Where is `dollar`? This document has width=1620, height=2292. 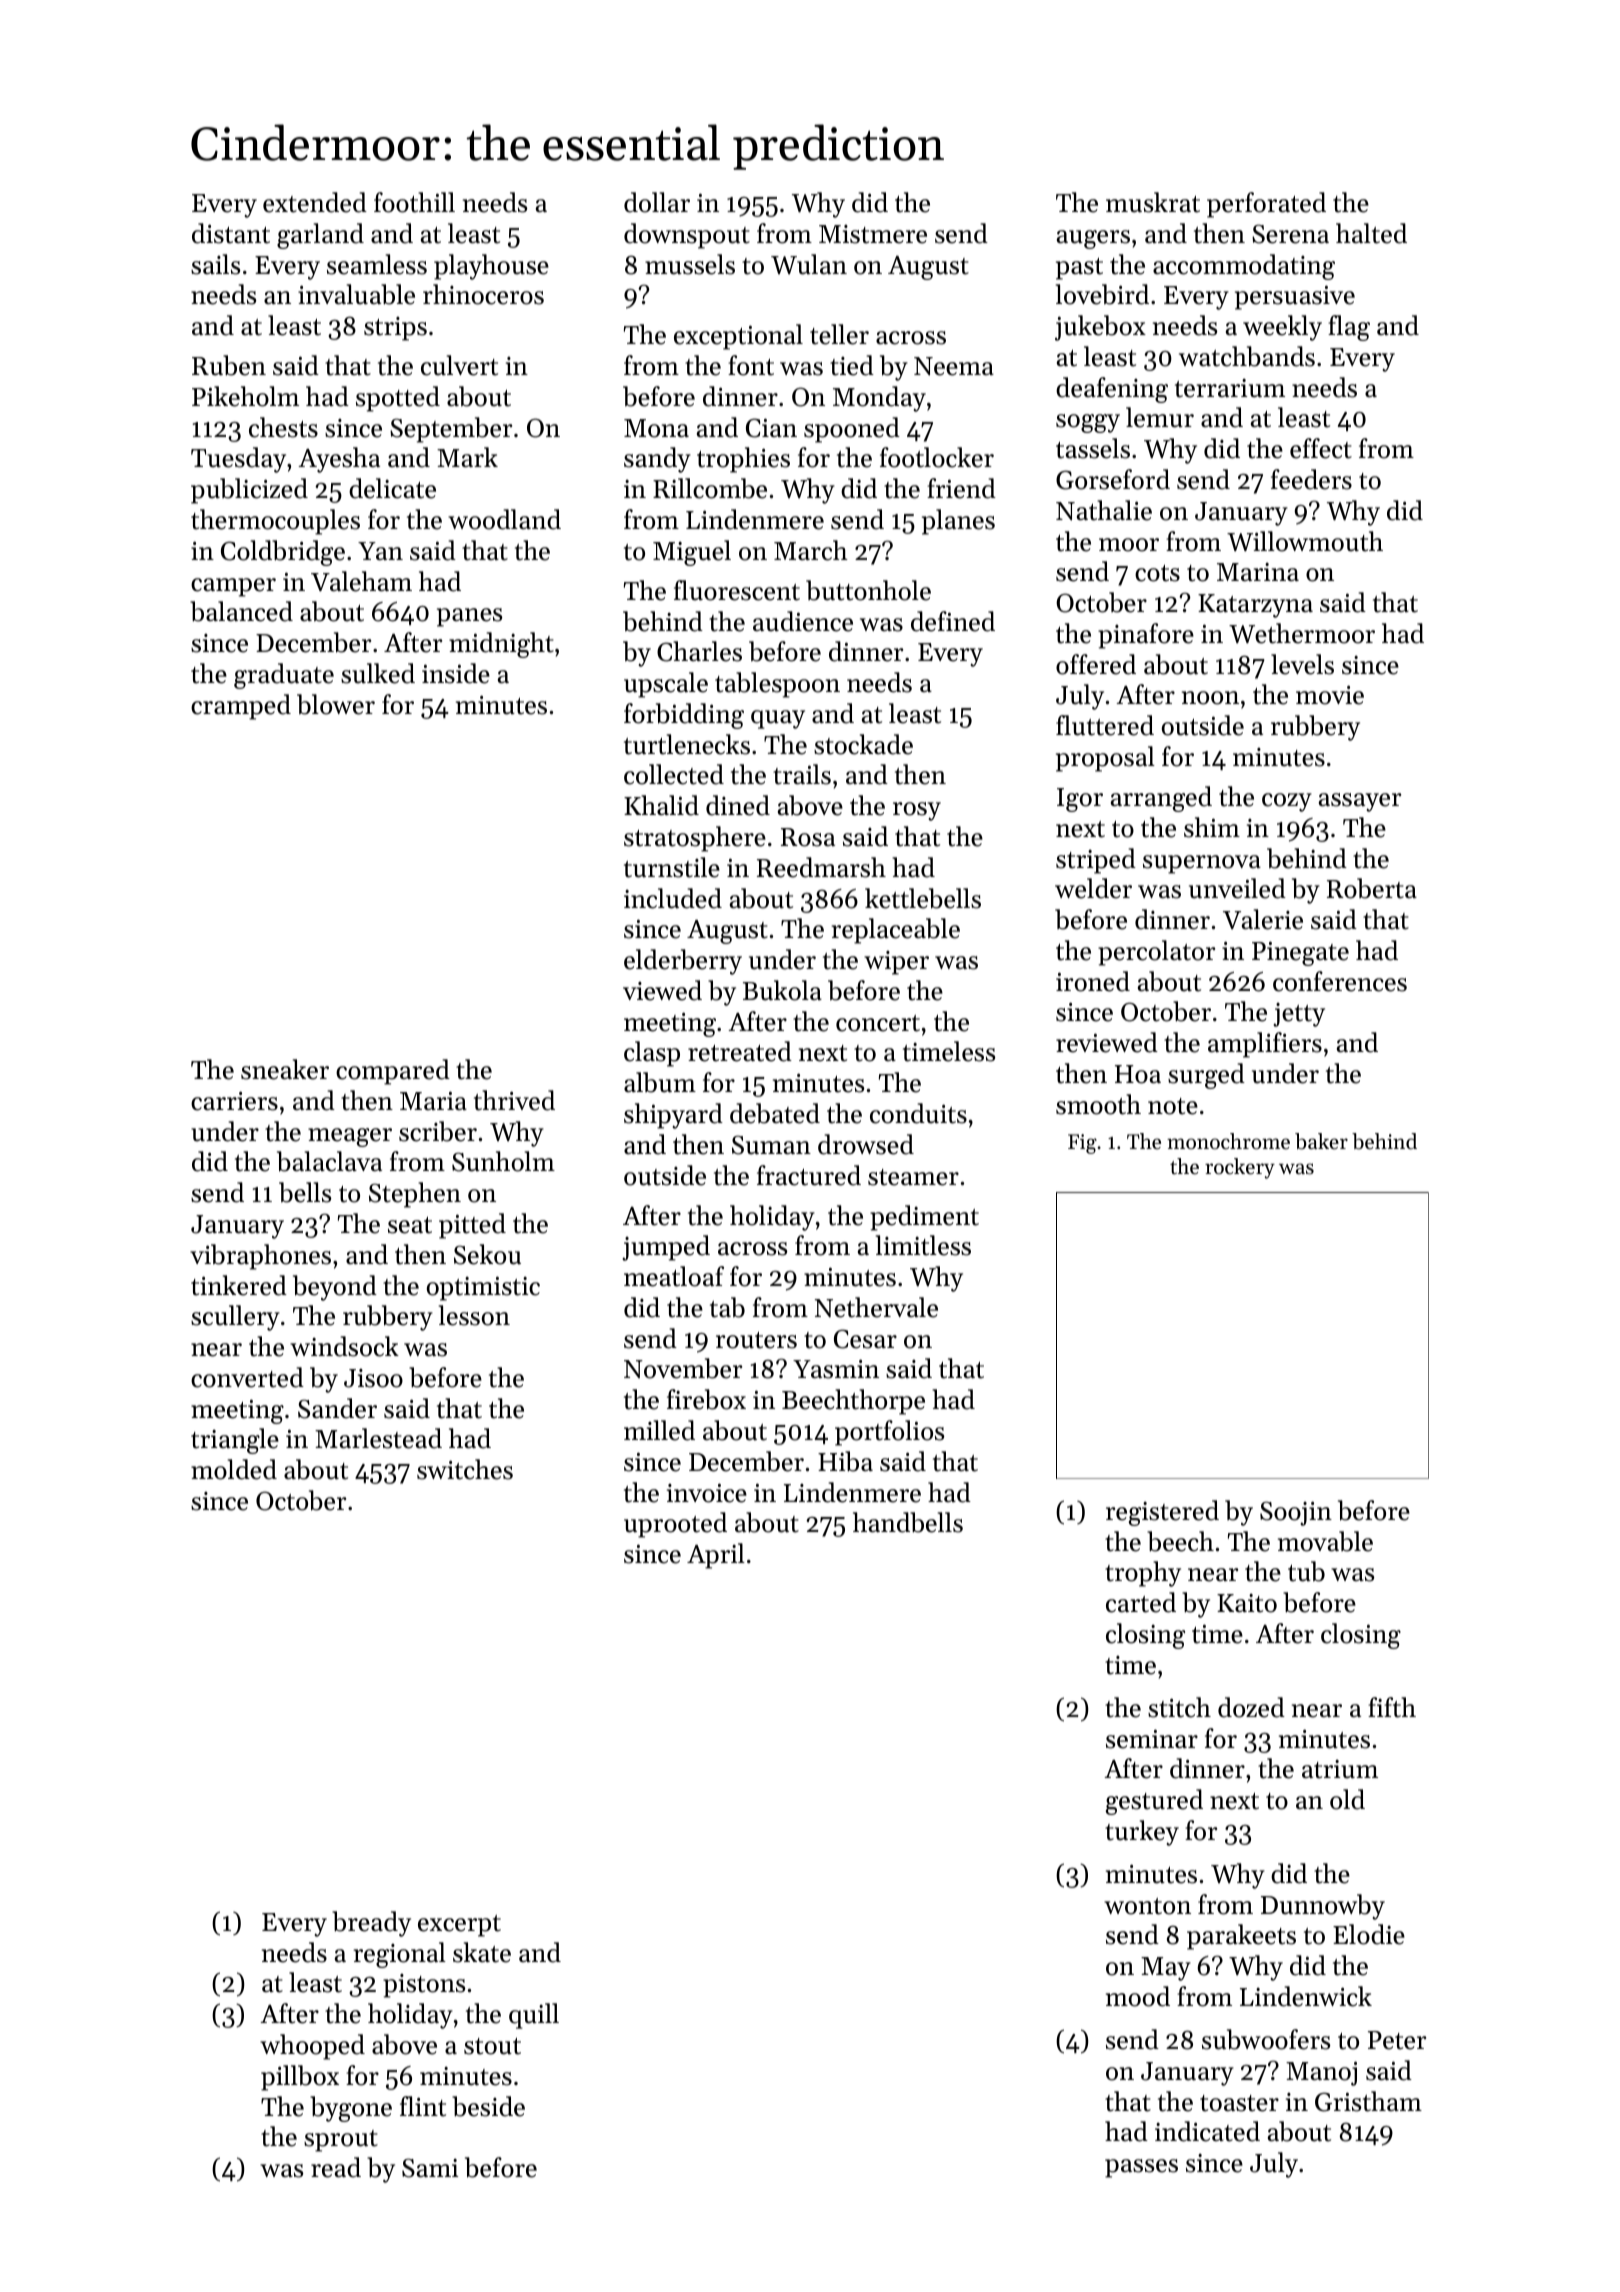 dollar is located at coordinates (657, 202).
